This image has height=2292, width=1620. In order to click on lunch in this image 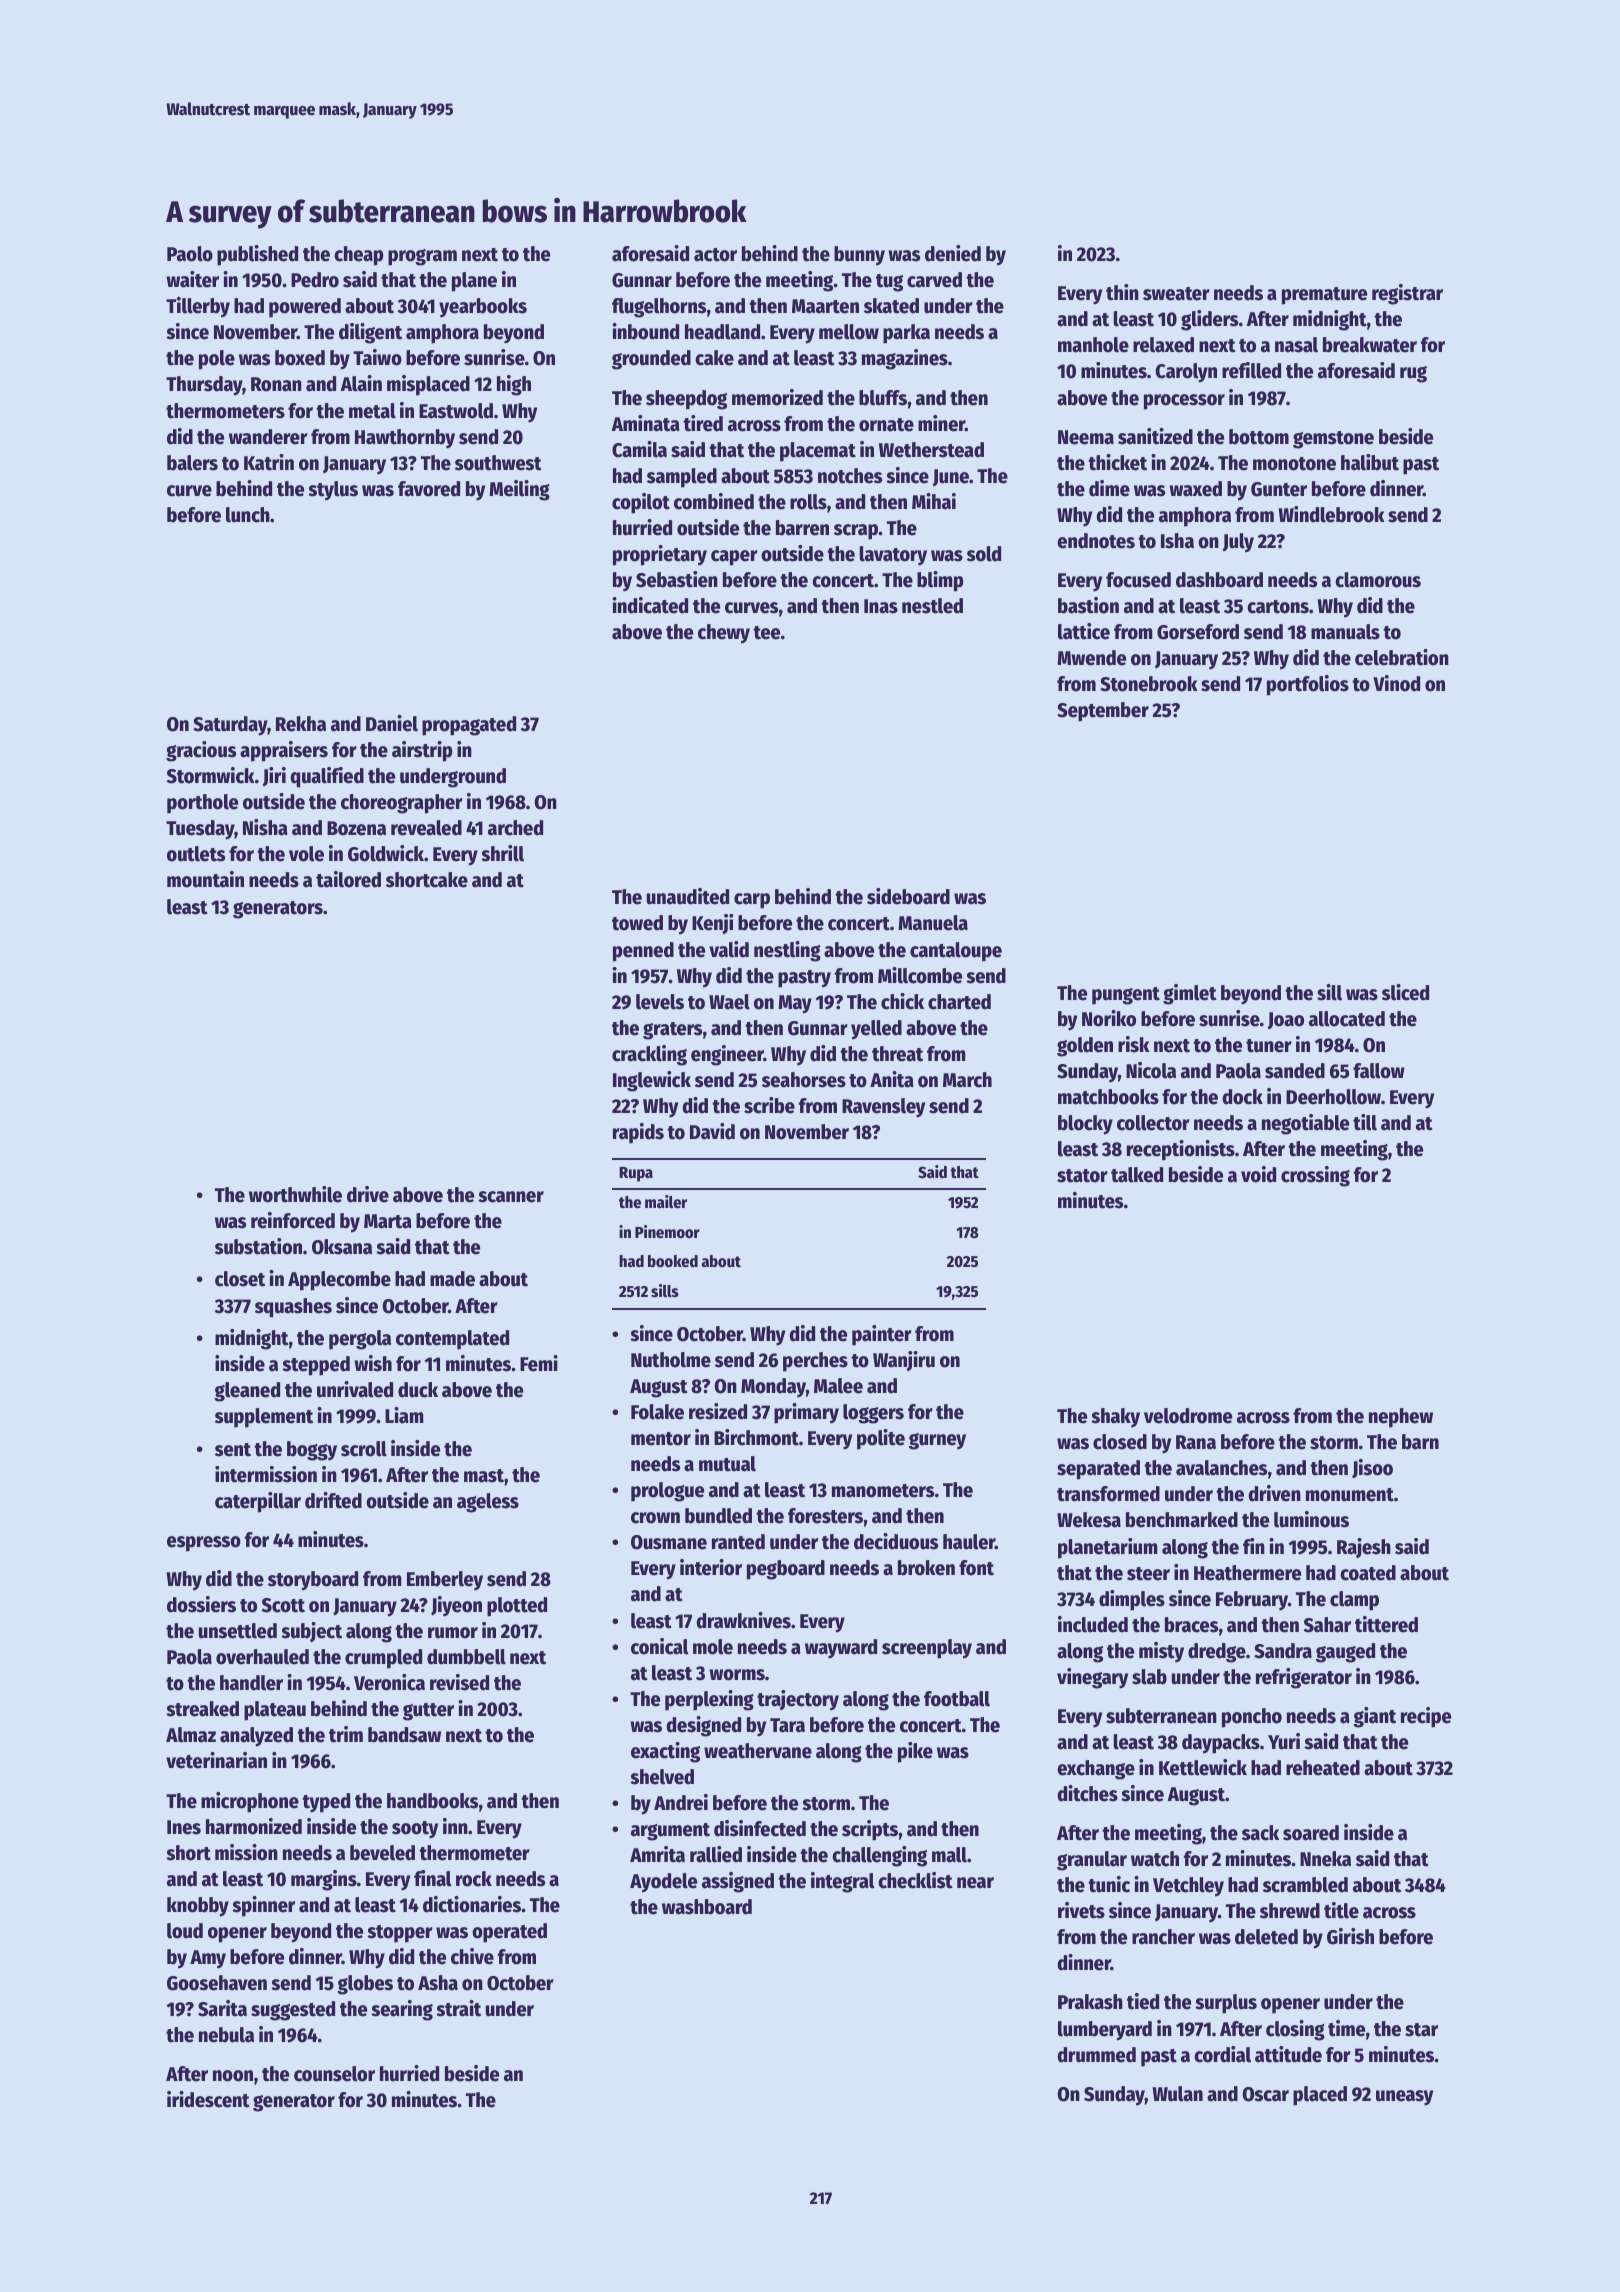, I will do `click(248, 515)`.
